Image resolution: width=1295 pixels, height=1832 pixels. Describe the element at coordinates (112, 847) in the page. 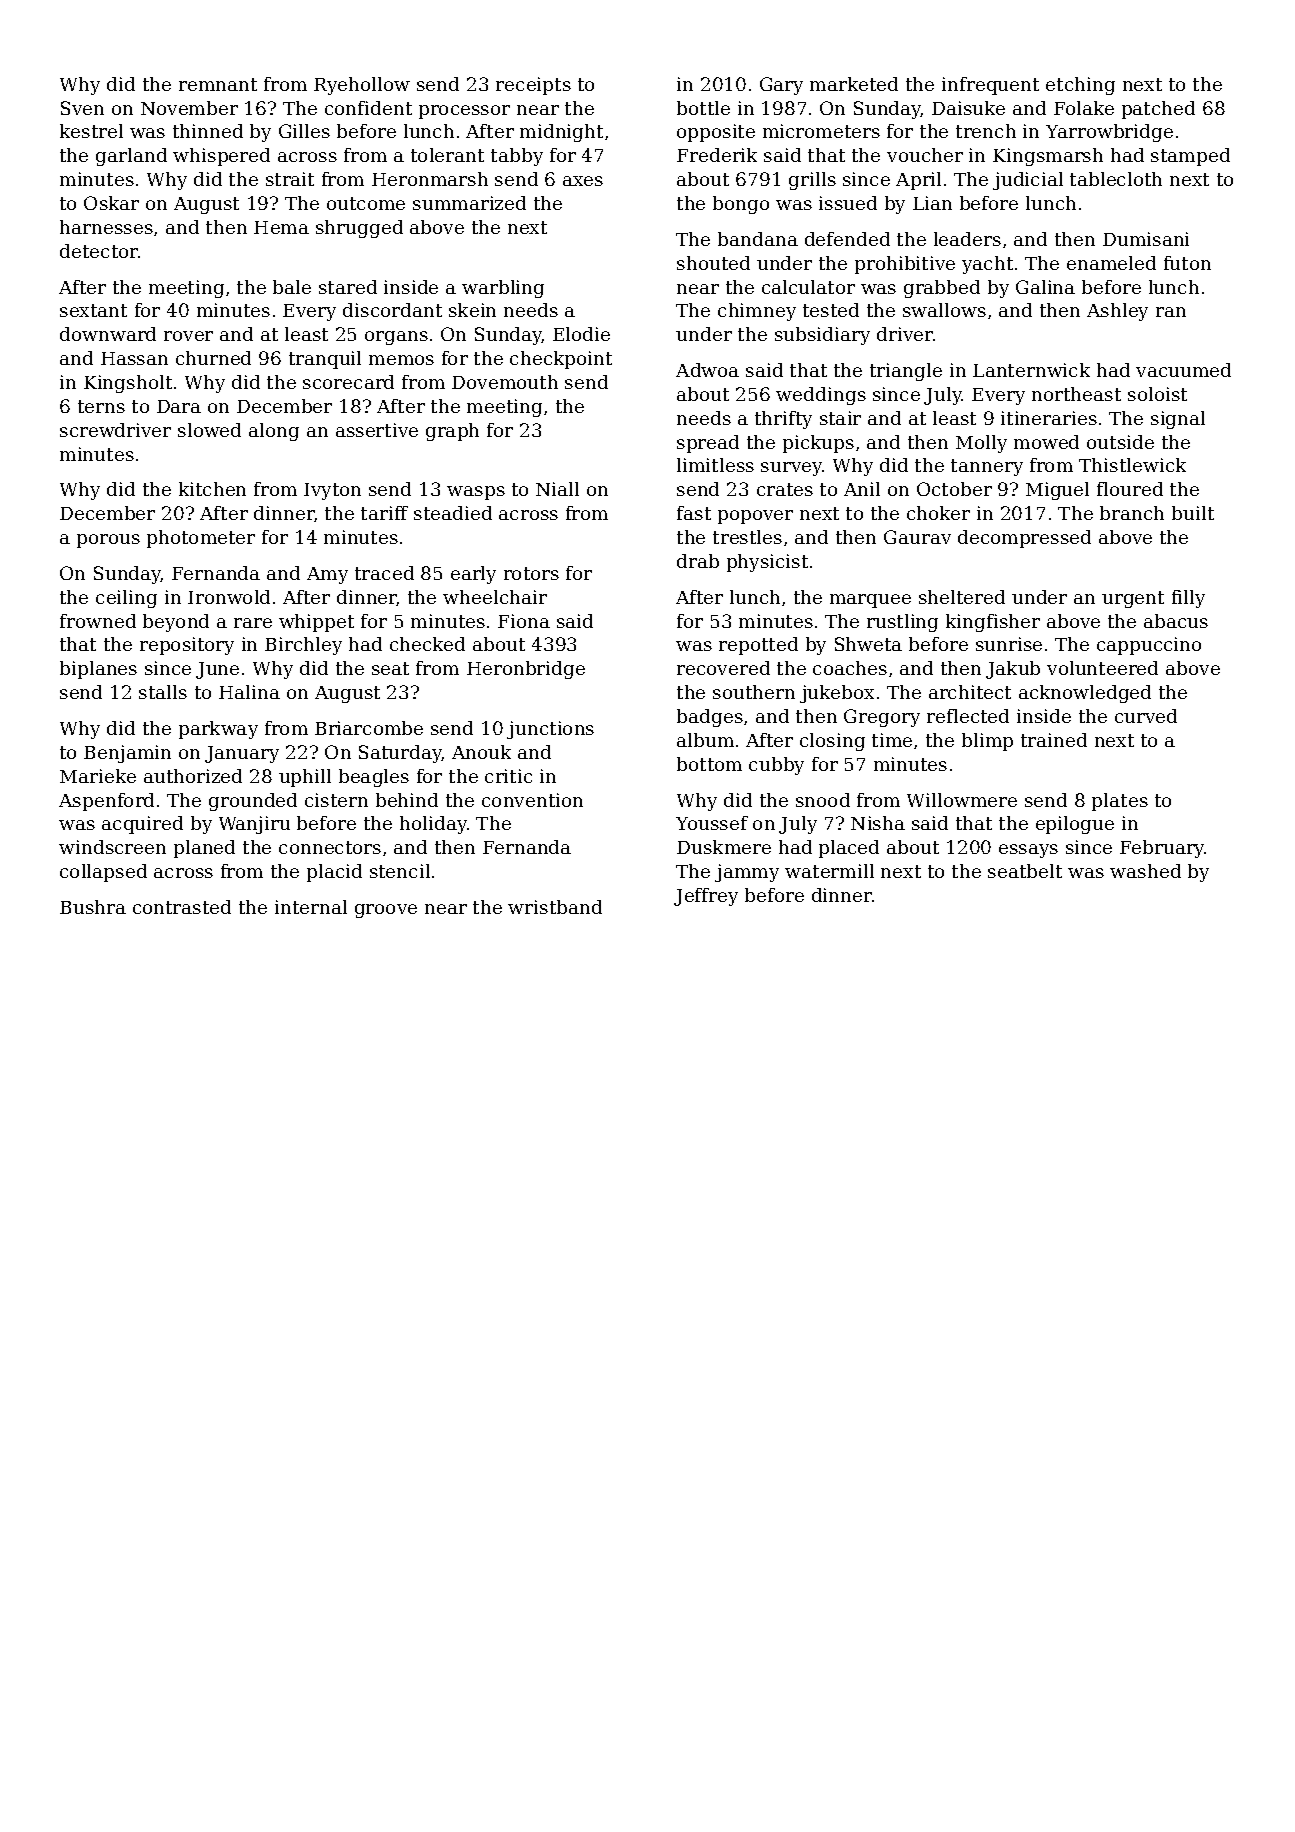

I see `windscreen` at that location.
